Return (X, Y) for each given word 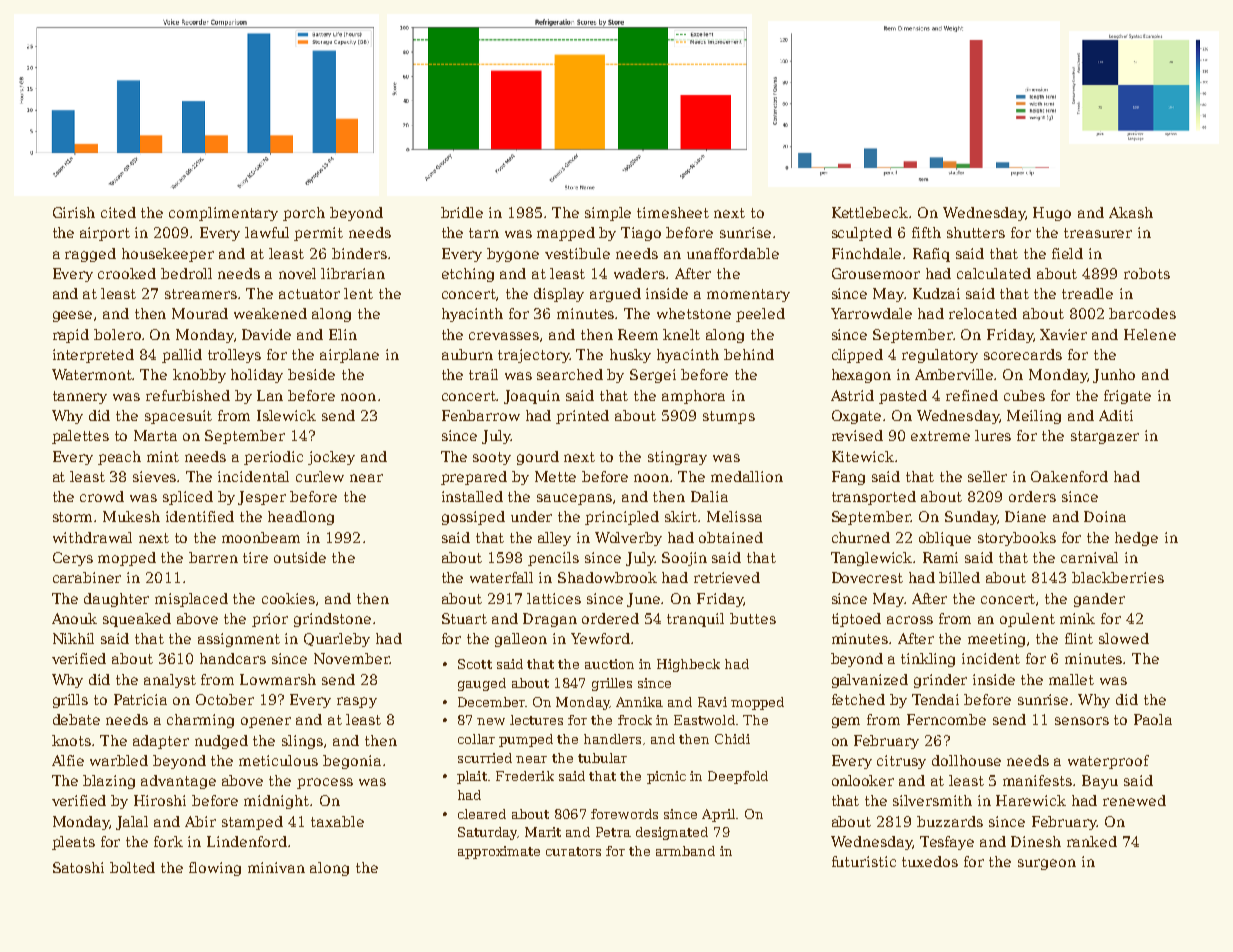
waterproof (1108, 762)
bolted (132, 867)
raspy (357, 702)
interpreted (93, 356)
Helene (1150, 334)
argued (615, 295)
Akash (1131, 212)
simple (608, 214)
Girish (74, 212)
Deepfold (738, 777)
